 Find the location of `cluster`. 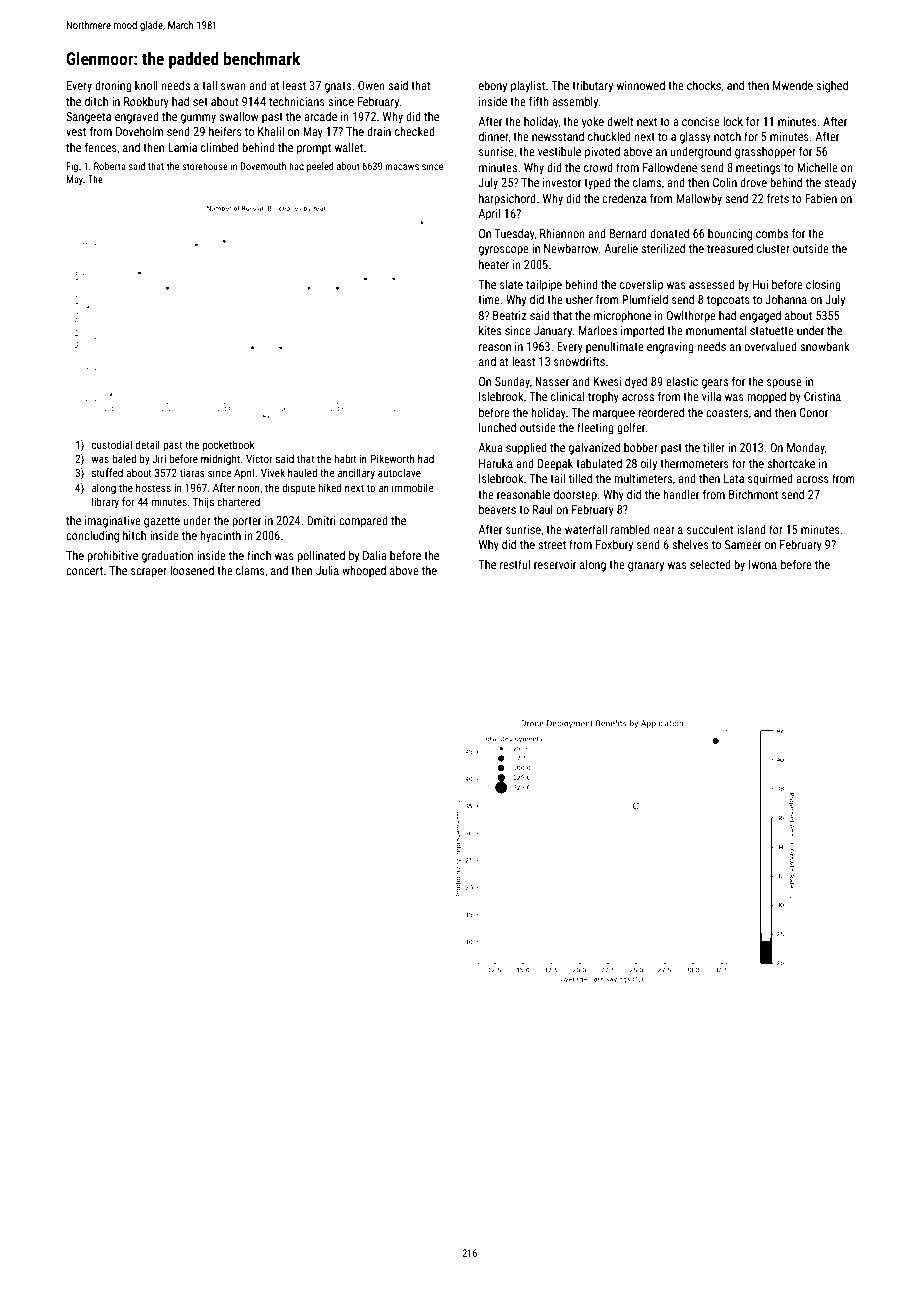

cluster is located at coordinates (773, 248).
